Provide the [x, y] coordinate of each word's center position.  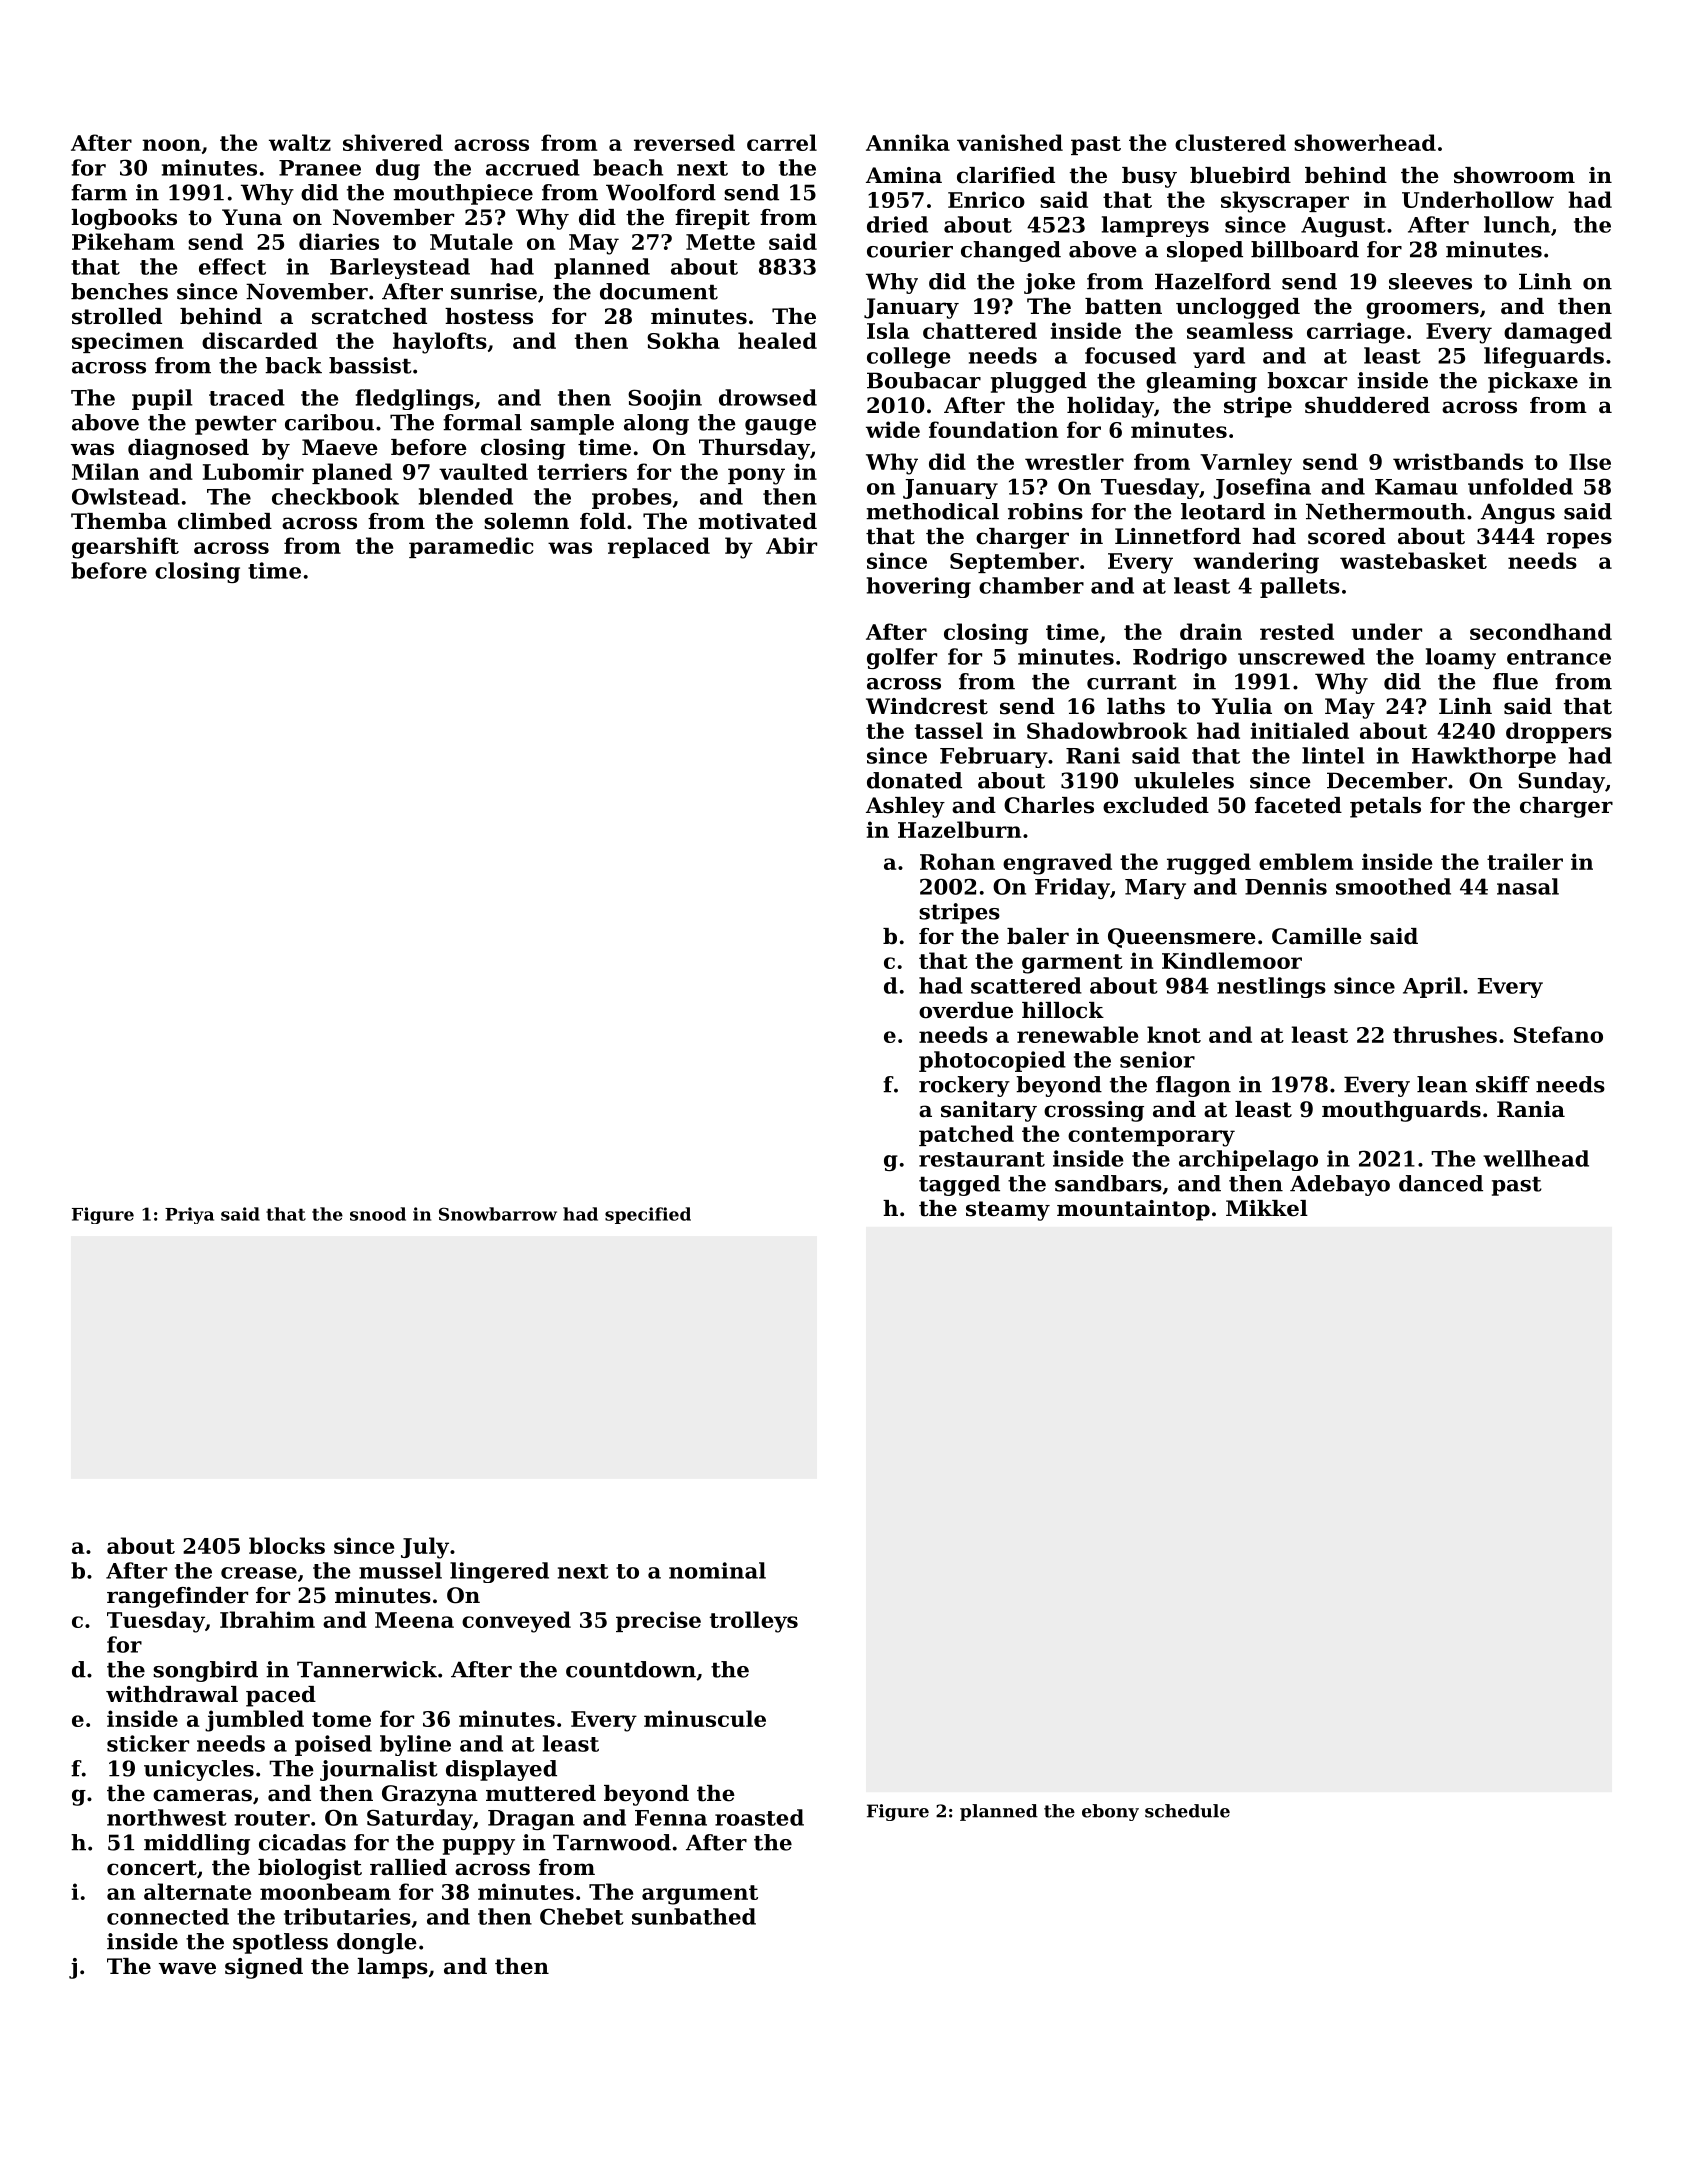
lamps [392, 1968]
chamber [1031, 585]
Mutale [471, 241]
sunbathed [694, 1916]
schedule [1187, 1811]
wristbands [1458, 461]
